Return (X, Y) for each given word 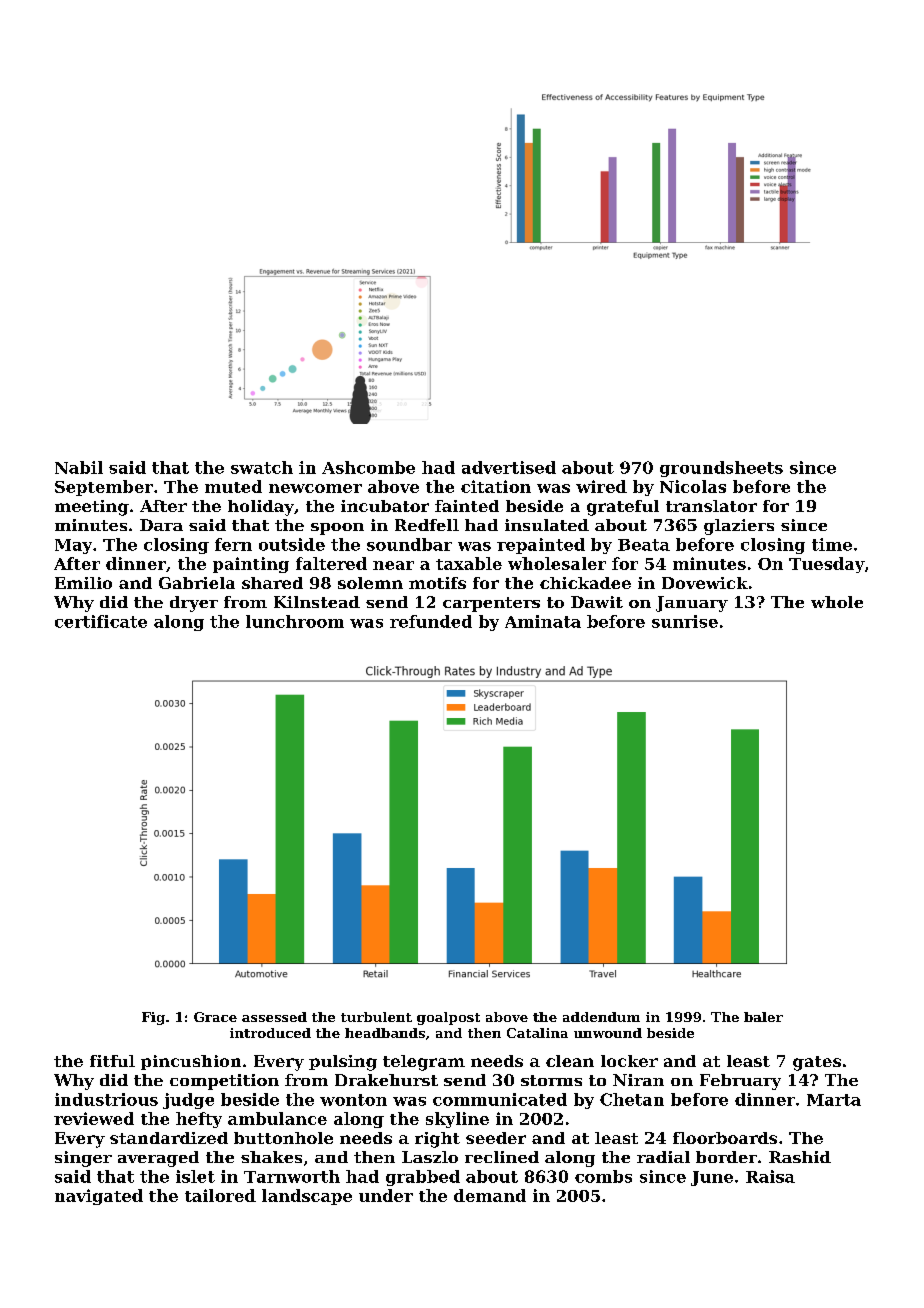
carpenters (491, 604)
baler (763, 1017)
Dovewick (705, 583)
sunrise (685, 621)
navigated (99, 1197)
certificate (101, 621)
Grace (215, 1017)
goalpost (448, 1018)
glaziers (739, 527)
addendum (601, 1017)
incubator (385, 506)
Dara (161, 525)
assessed (274, 1017)
